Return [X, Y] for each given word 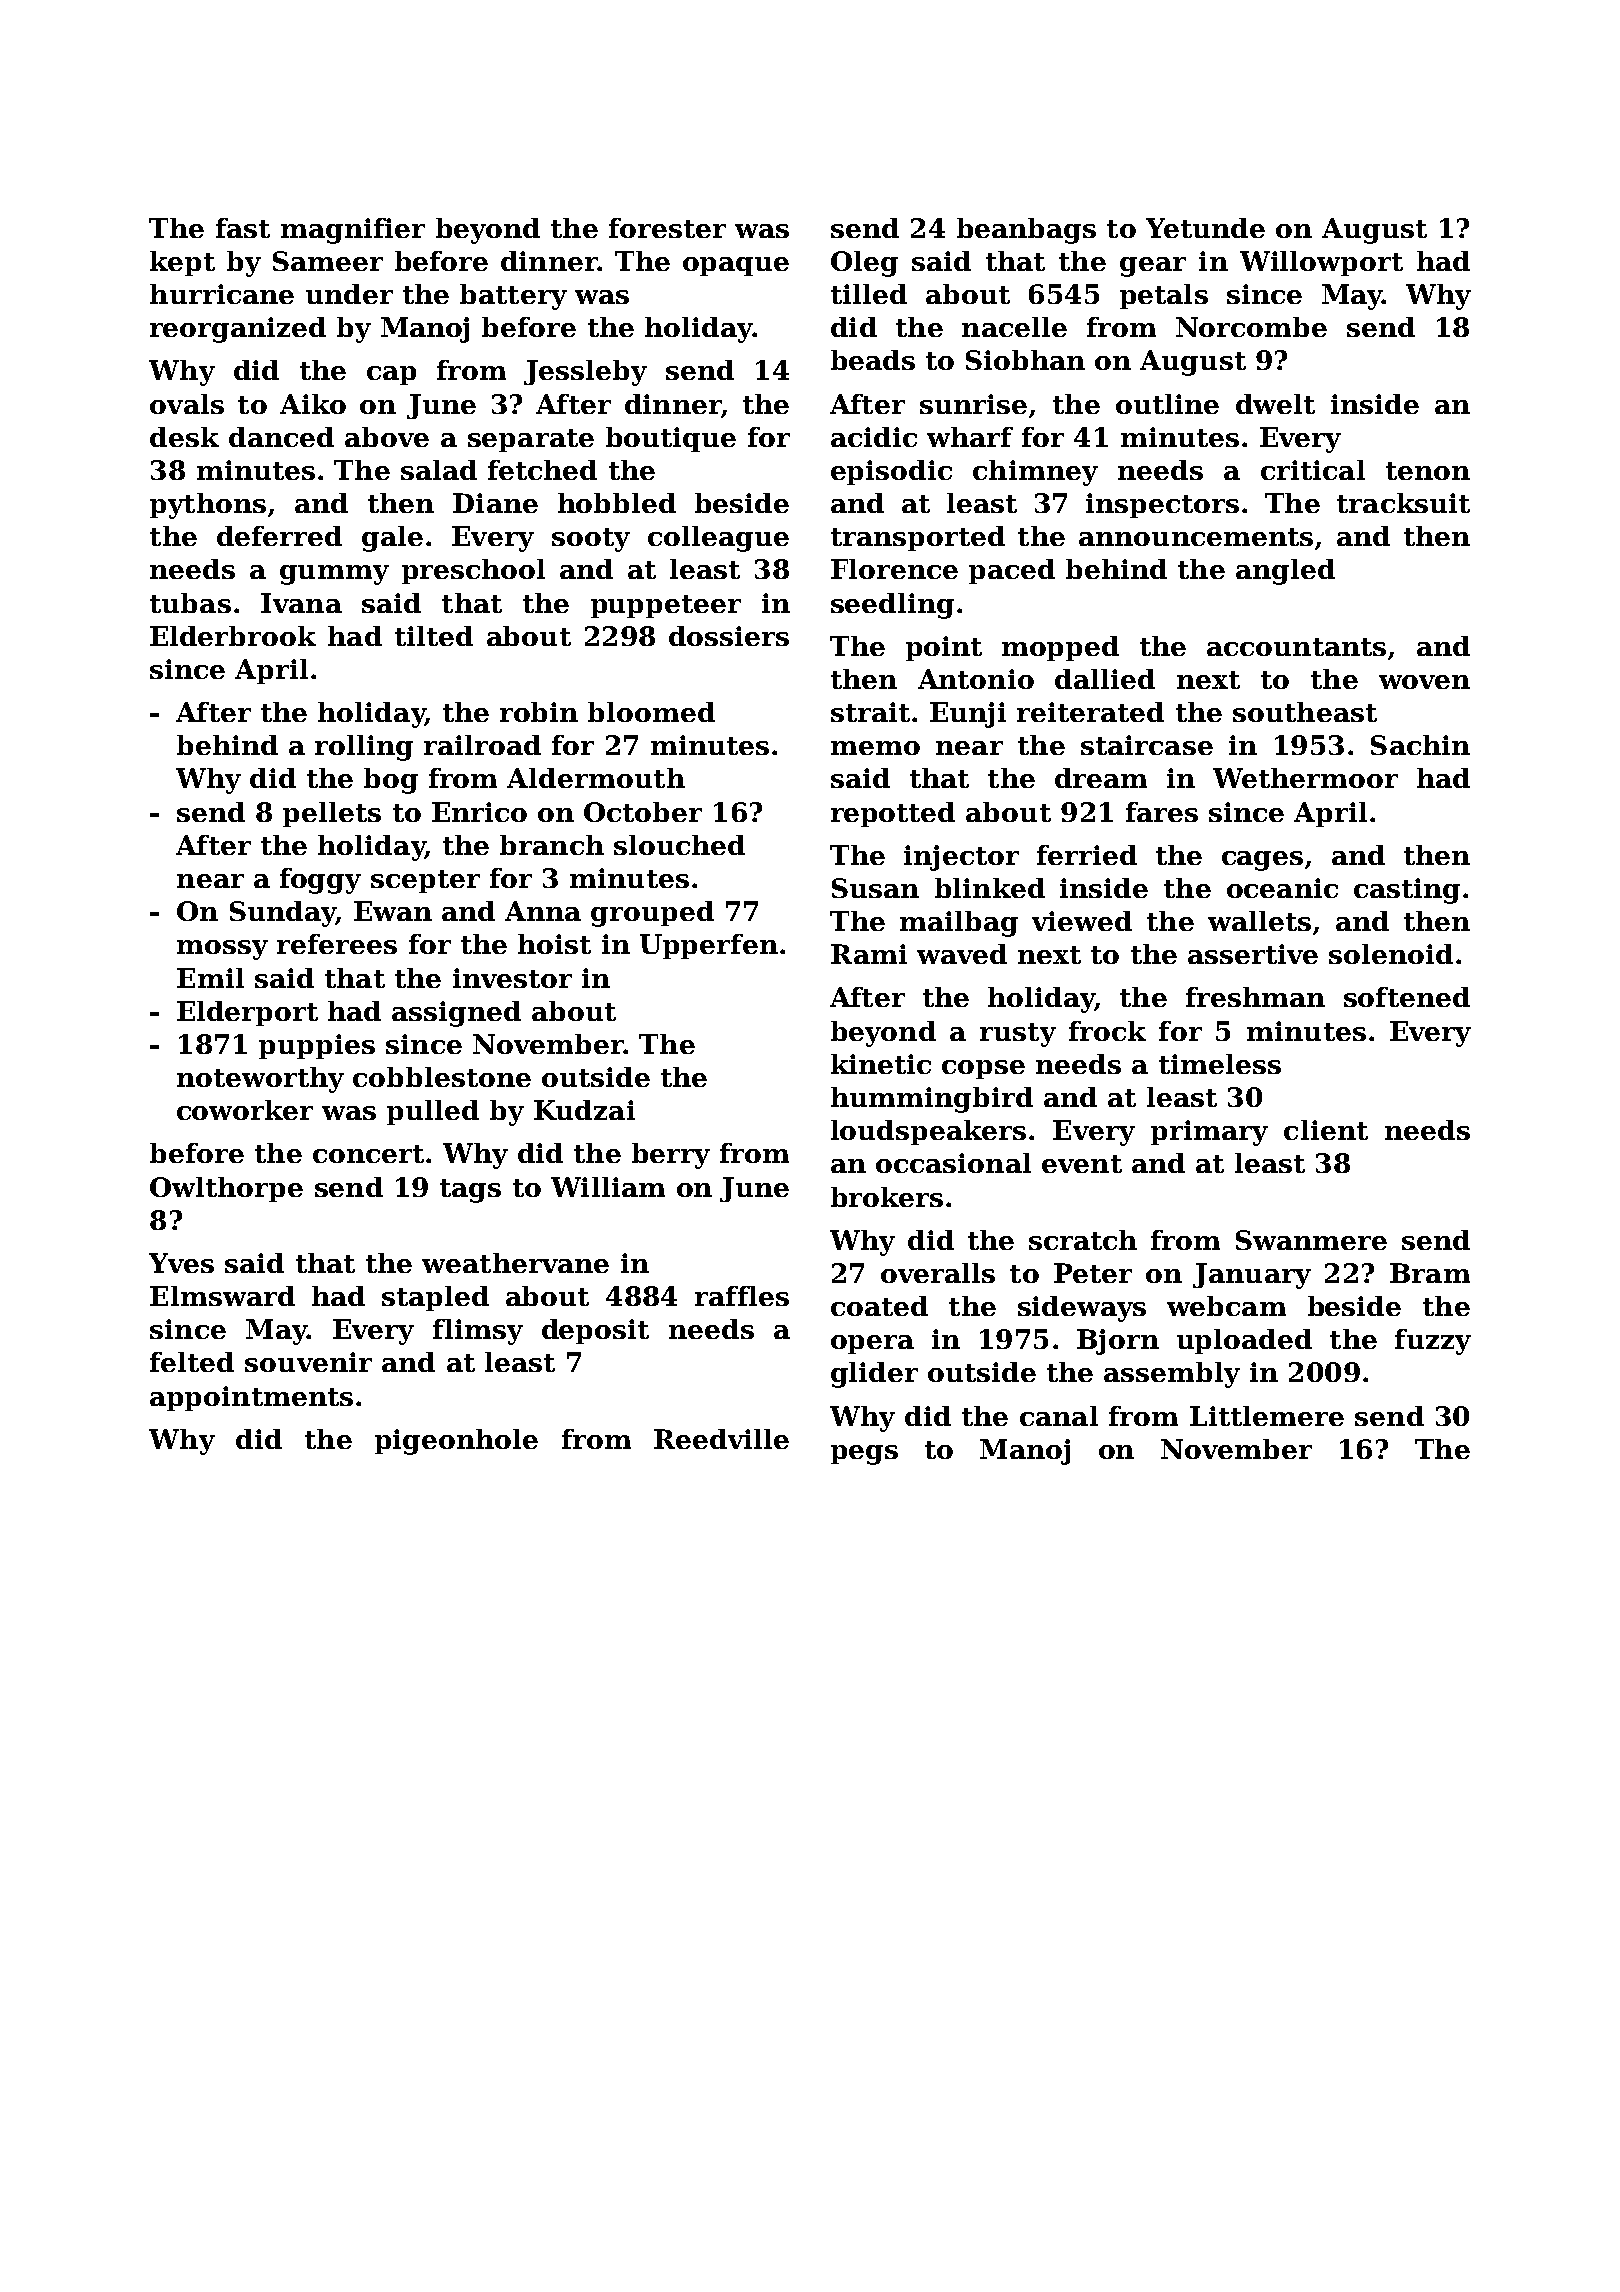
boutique [671, 439]
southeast [1305, 712]
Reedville [721, 1439]
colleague [718, 539]
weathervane [515, 1263]
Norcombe [1251, 327]
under [349, 294]
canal [1059, 1416]
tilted [434, 636]
